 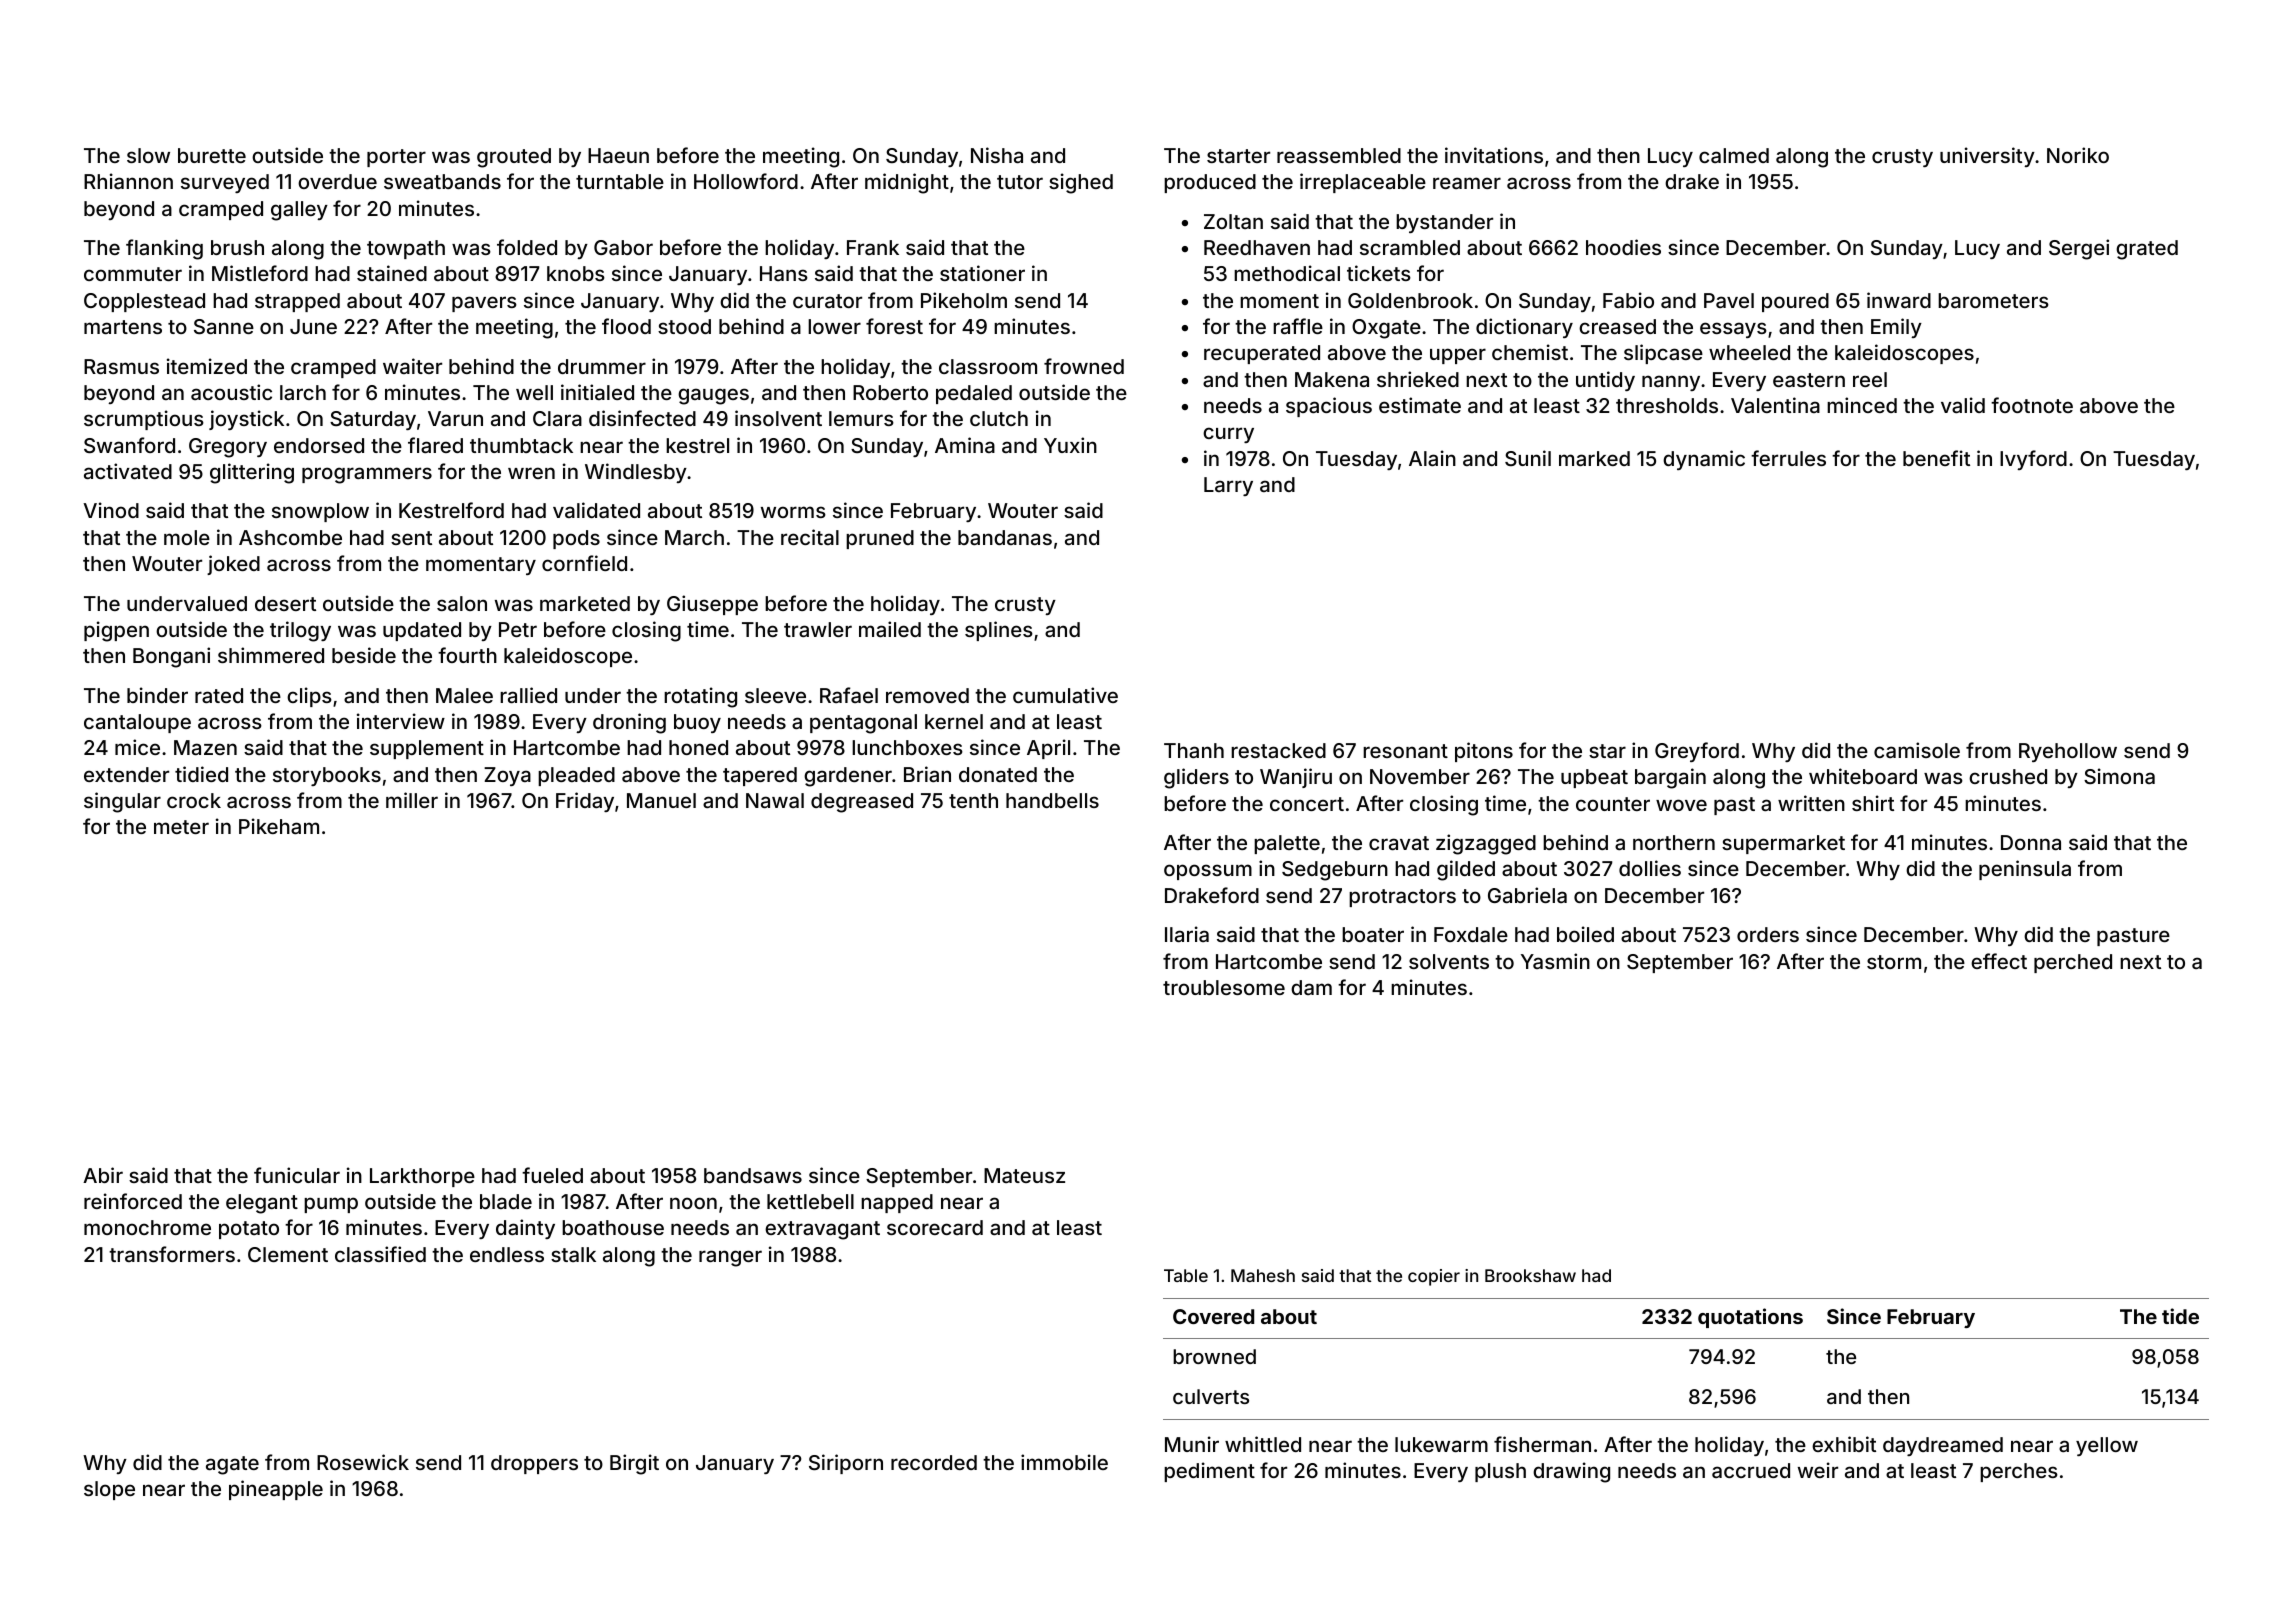 What do you see at coordinates (1530, 1275) in the screenshot?
I see `Brookshaw` at bounding box center [1530, 1275].
